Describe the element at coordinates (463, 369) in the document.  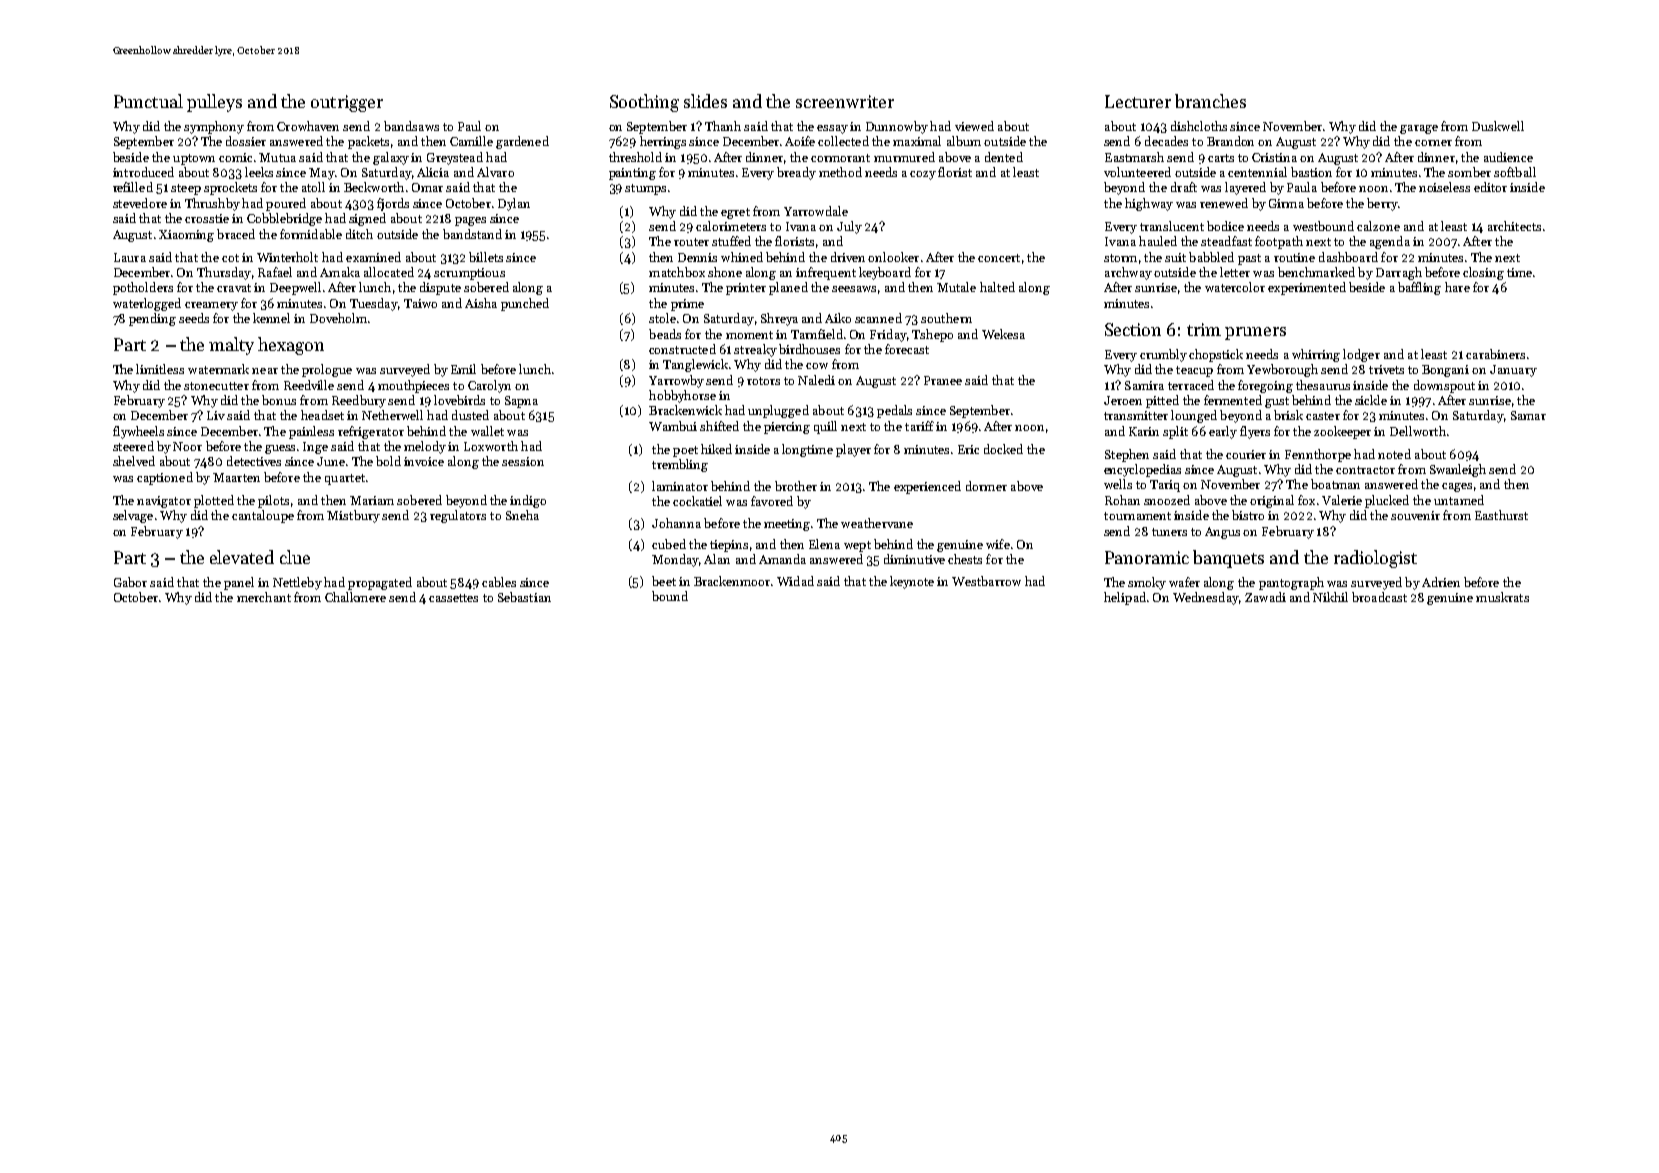
I see `Emil` at that location.
